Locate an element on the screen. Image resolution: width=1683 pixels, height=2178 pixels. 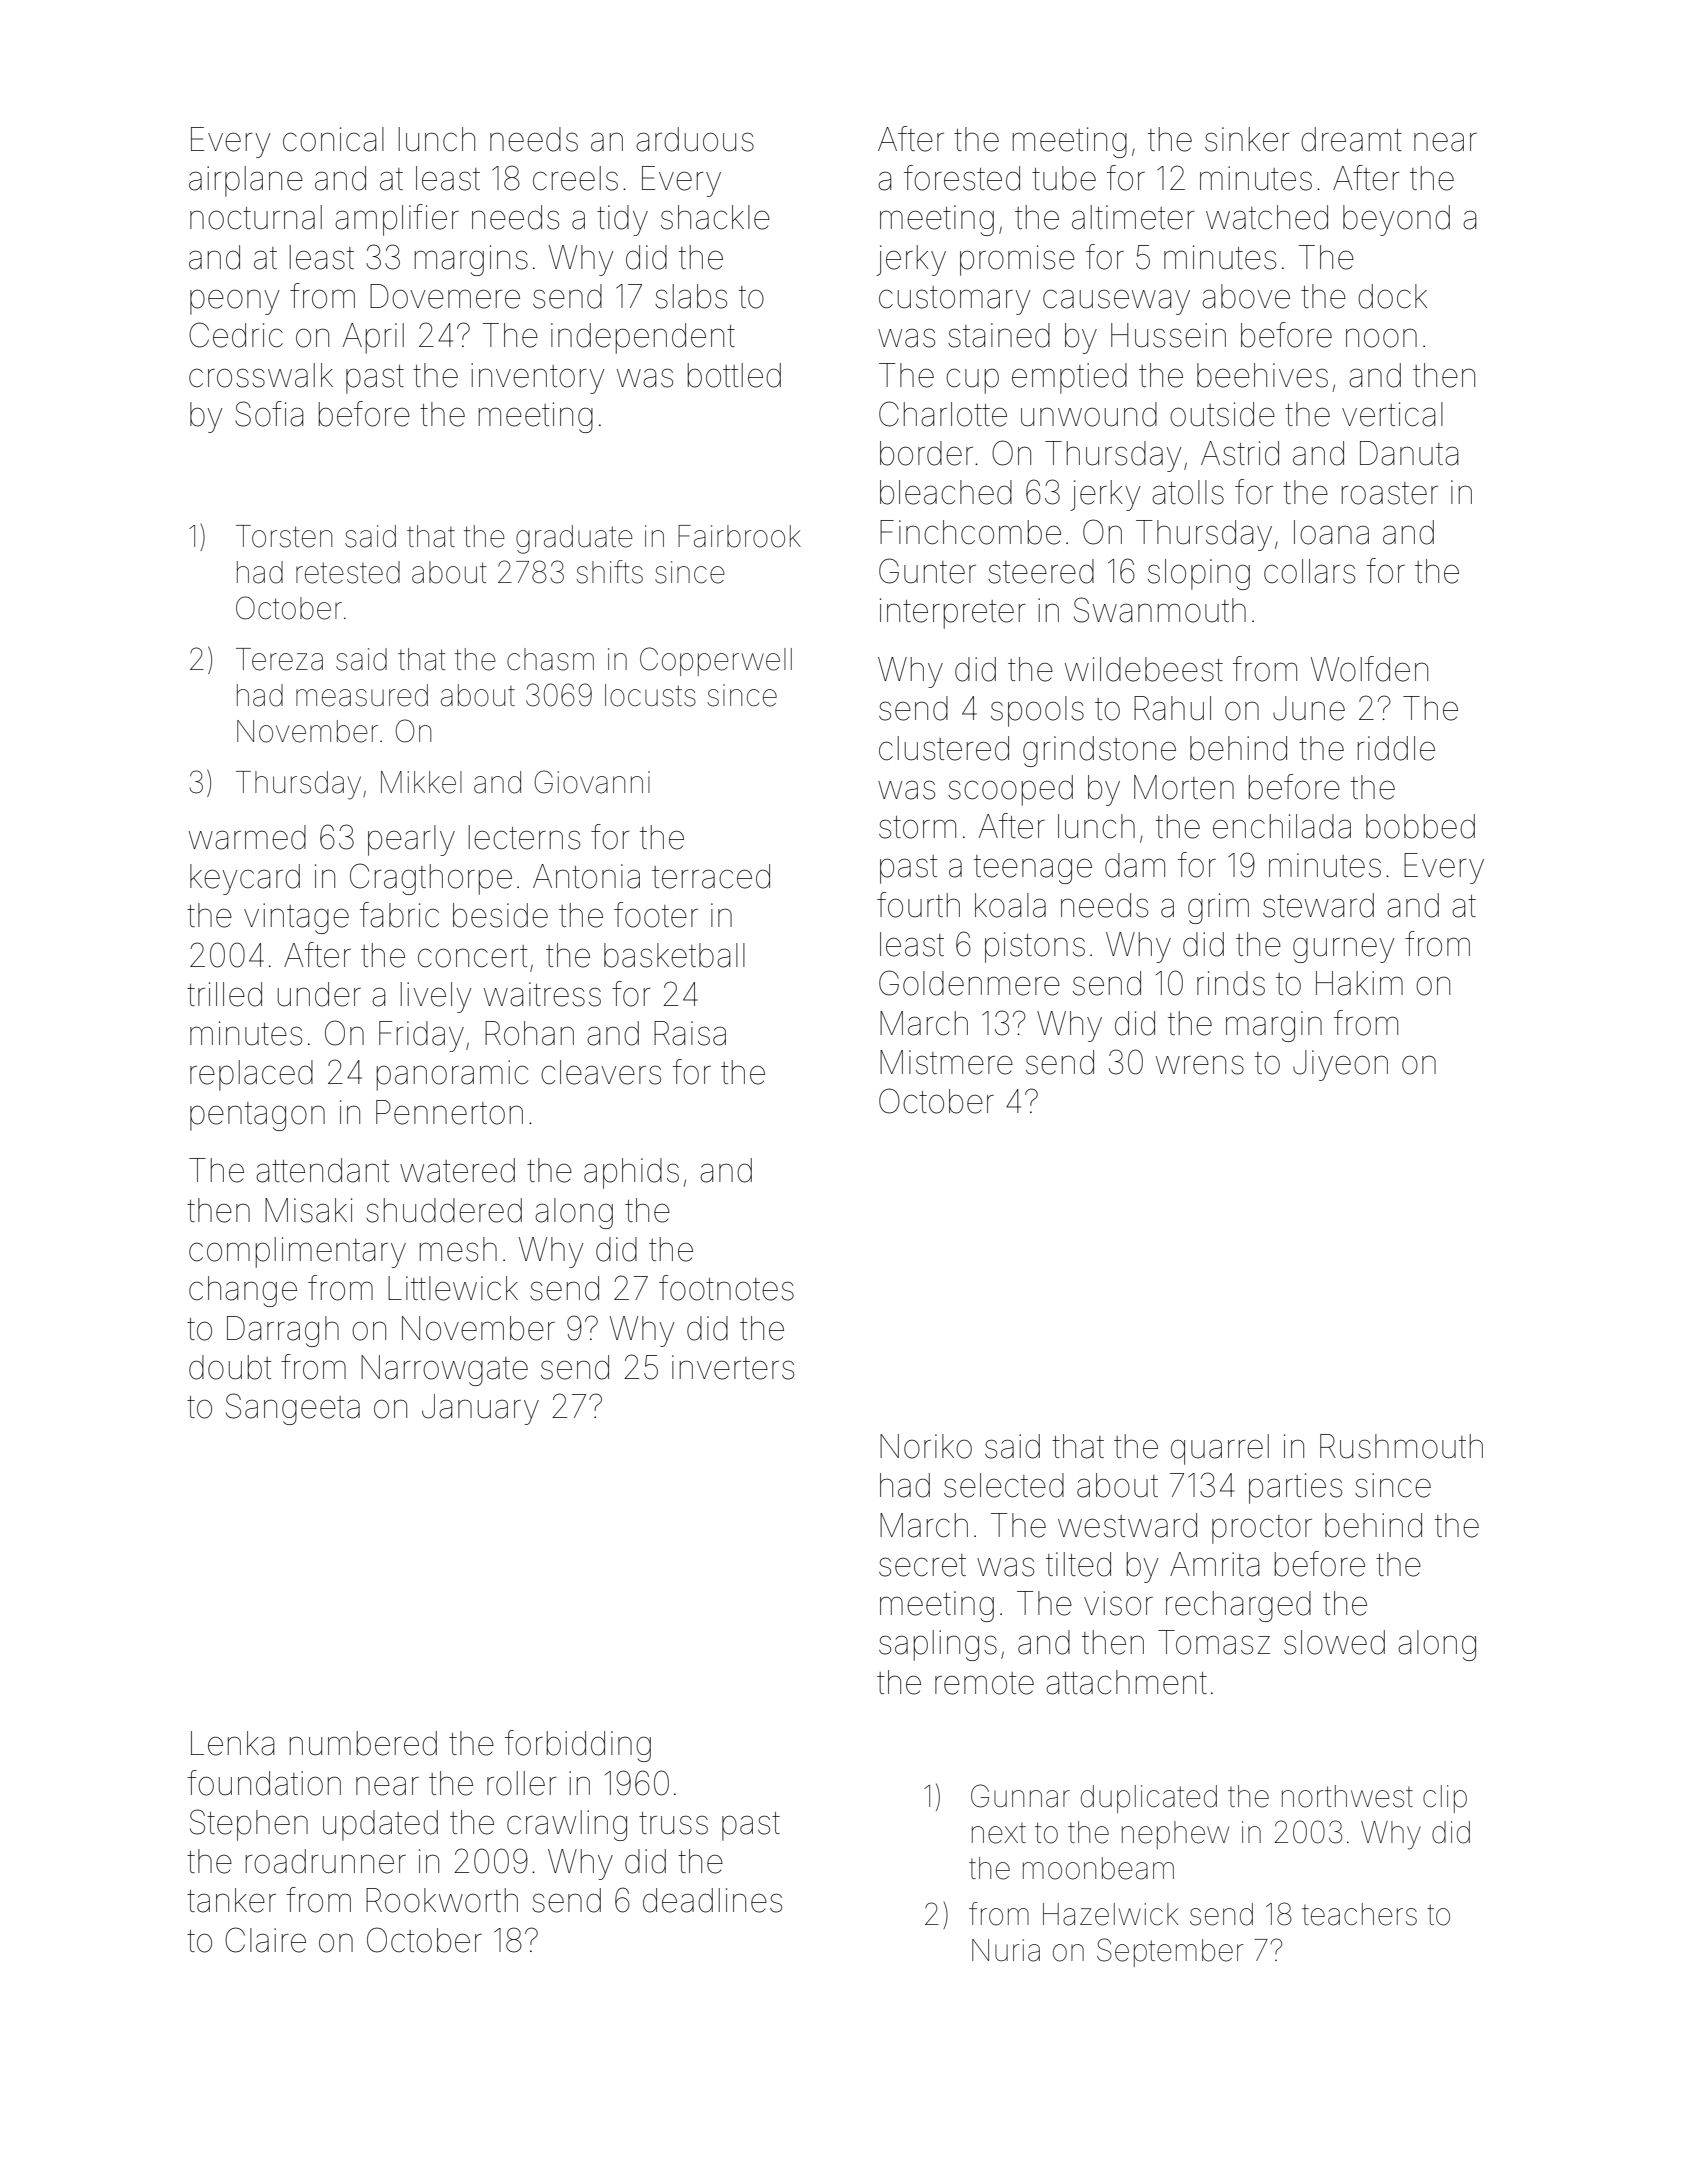
forested is located at coordinates (962, 178).
